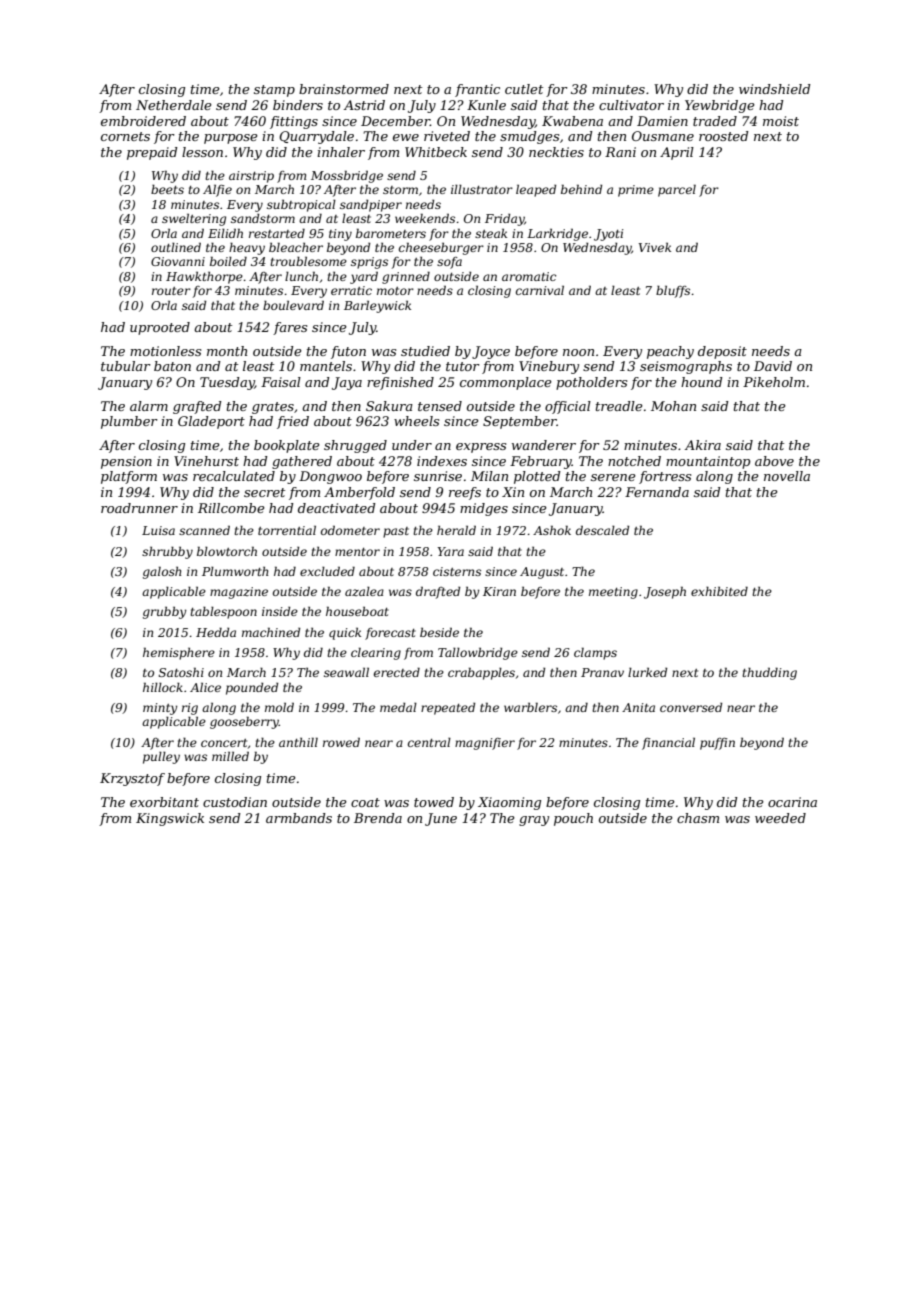  I want to click on coat, so click(365, 802).
